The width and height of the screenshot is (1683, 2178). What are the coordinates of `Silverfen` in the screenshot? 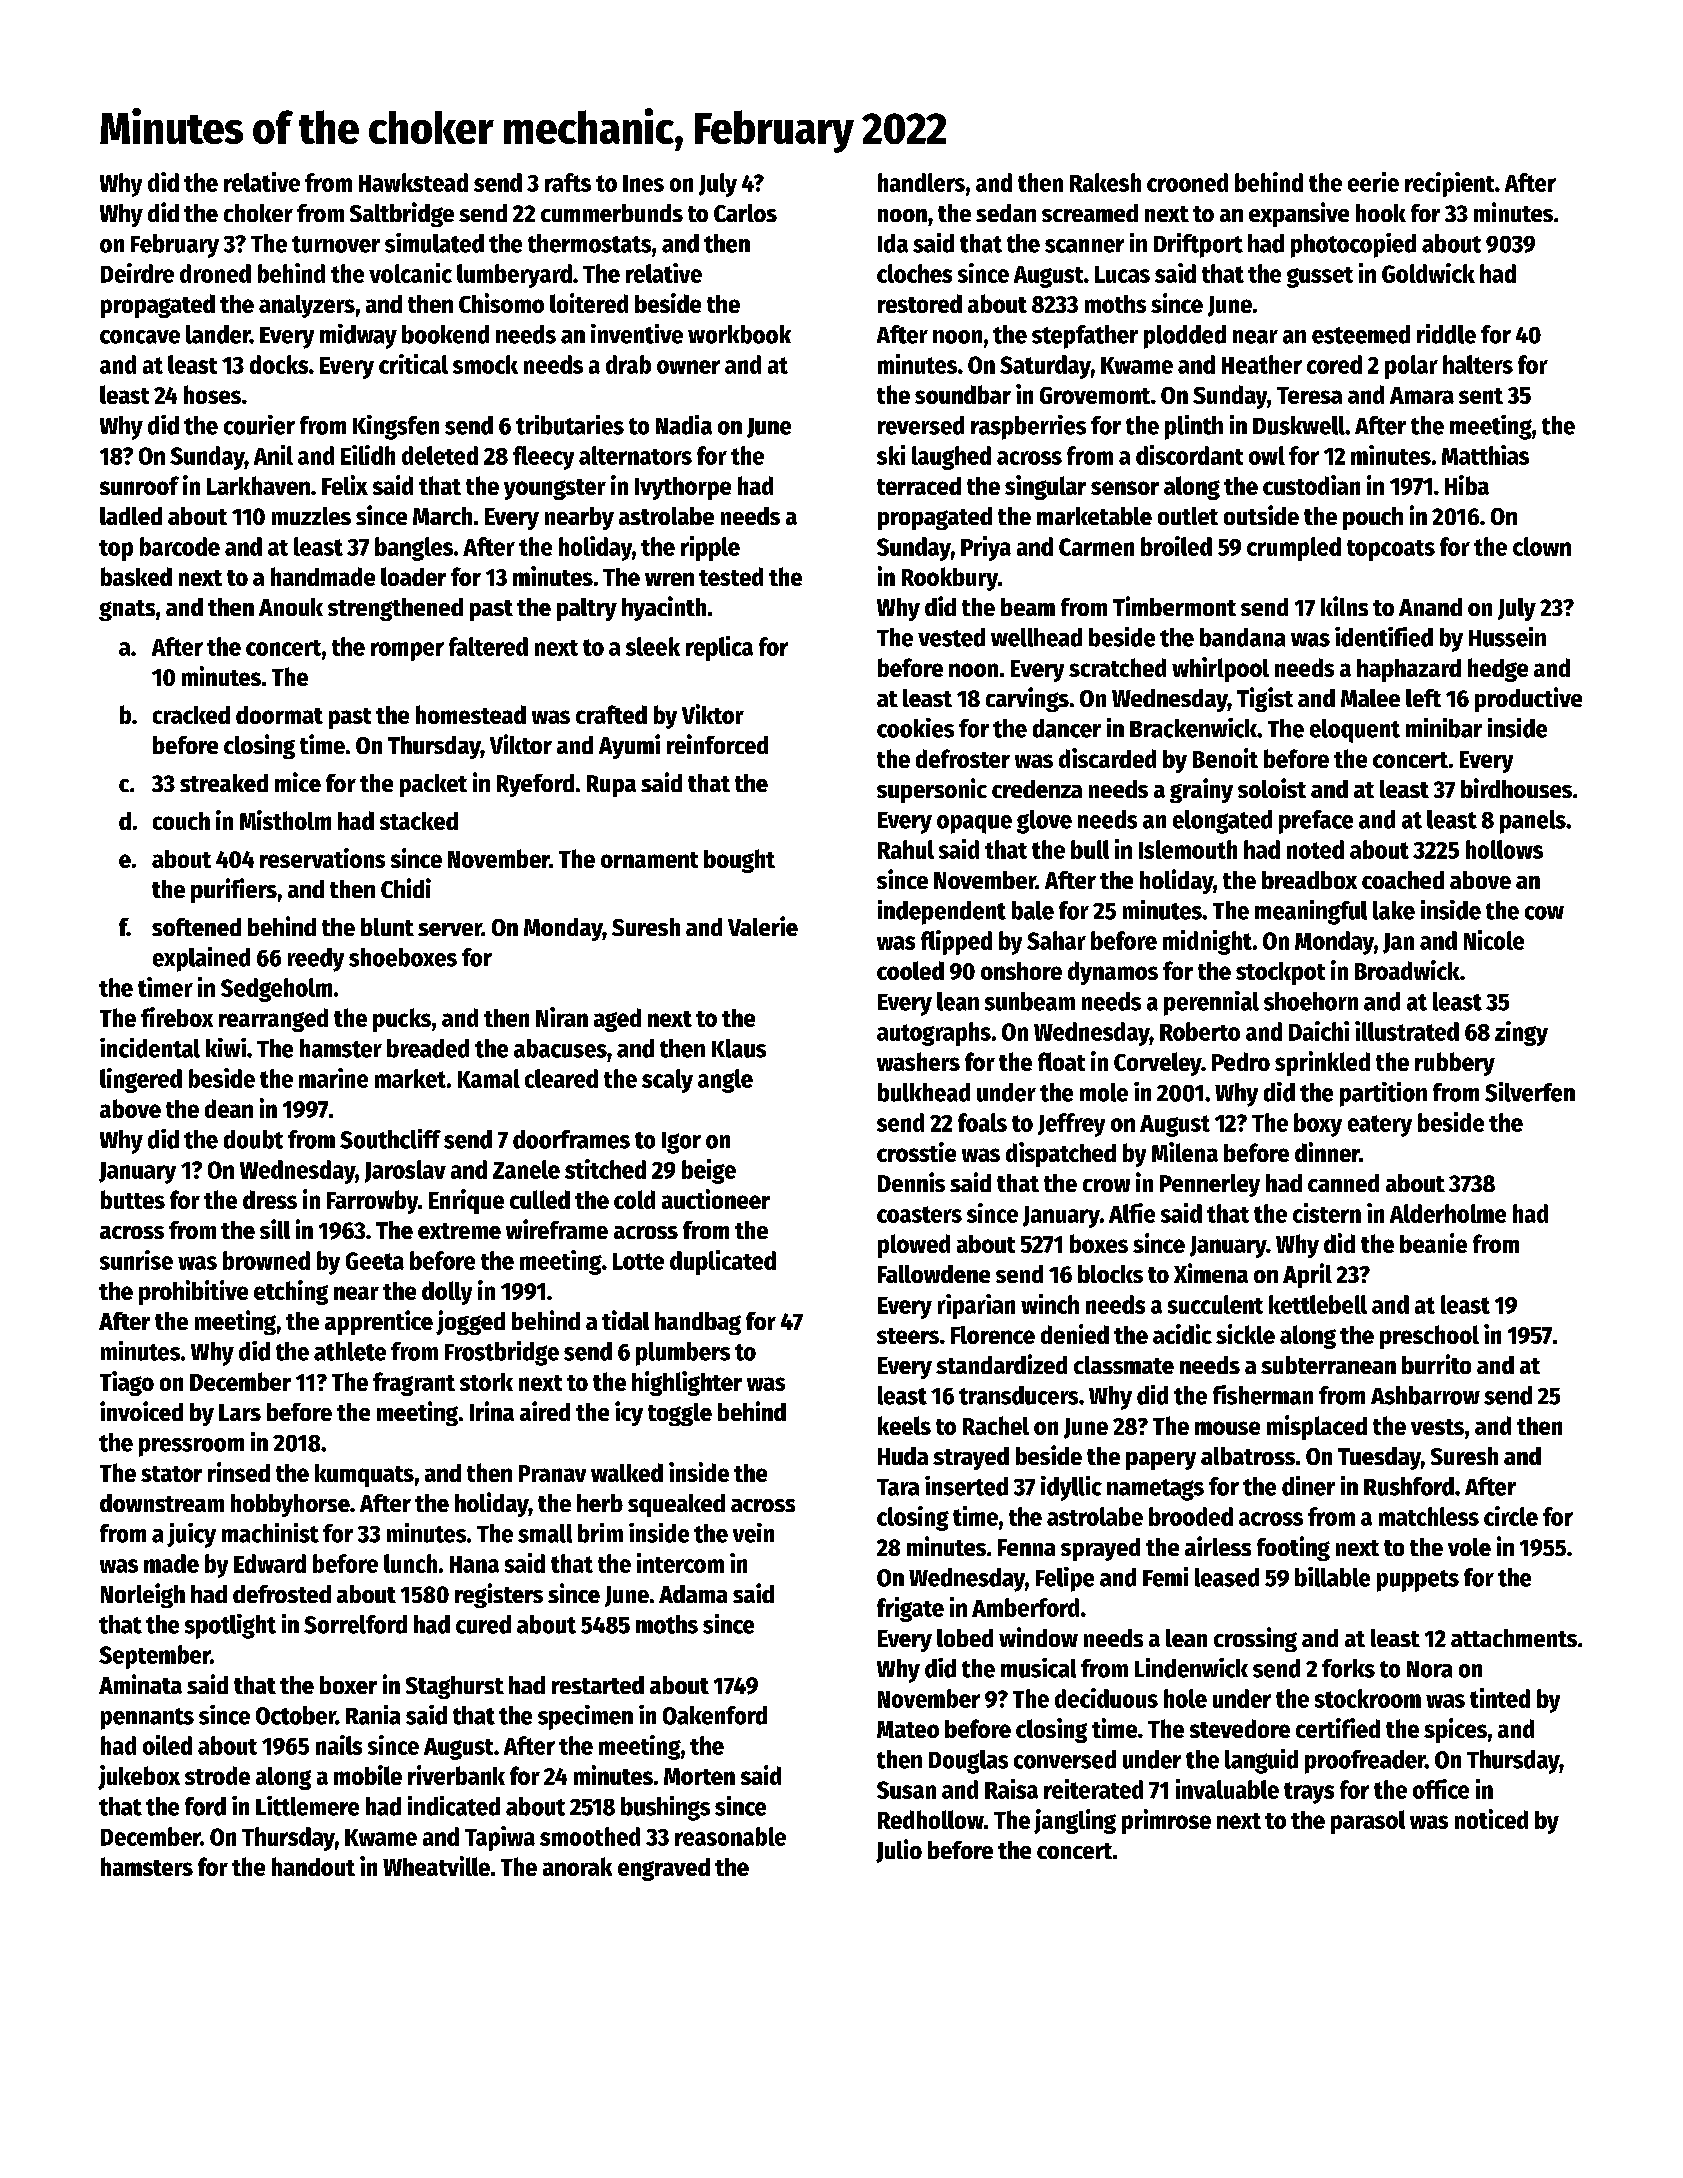 It's located at (1530, 1092).
